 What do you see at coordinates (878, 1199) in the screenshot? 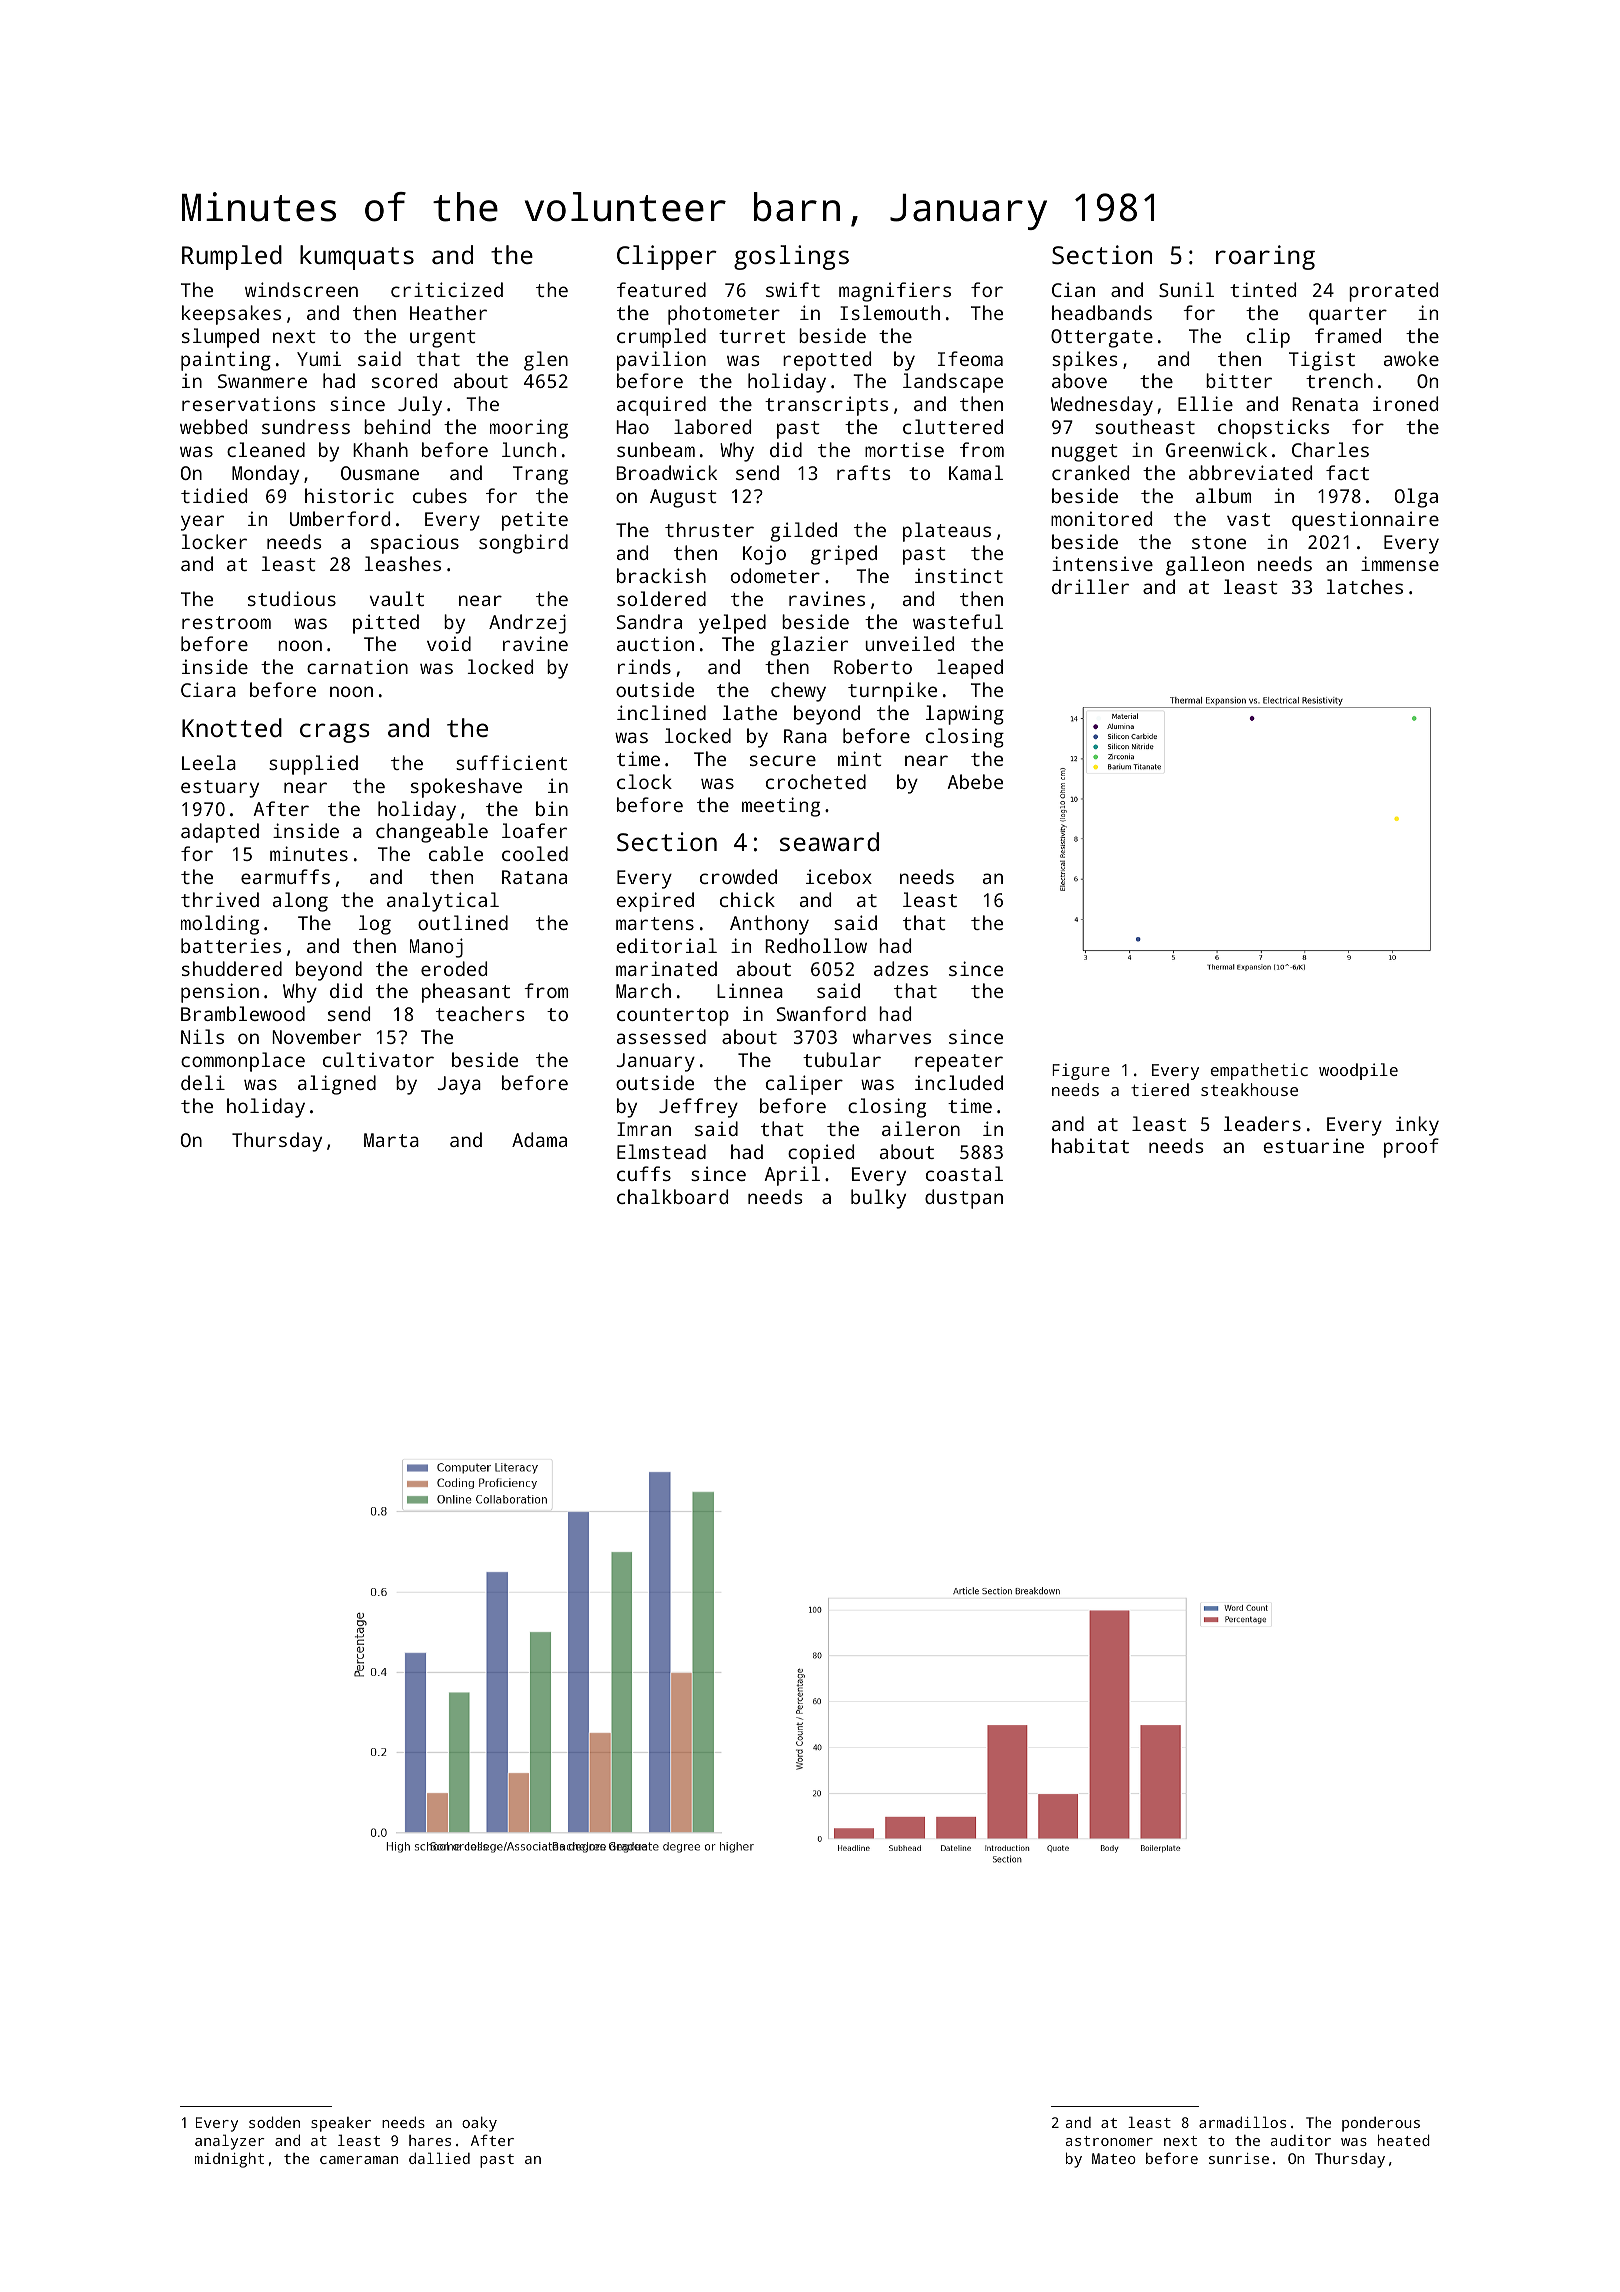
I see `bulky` at bounding box center [878, 1199].
